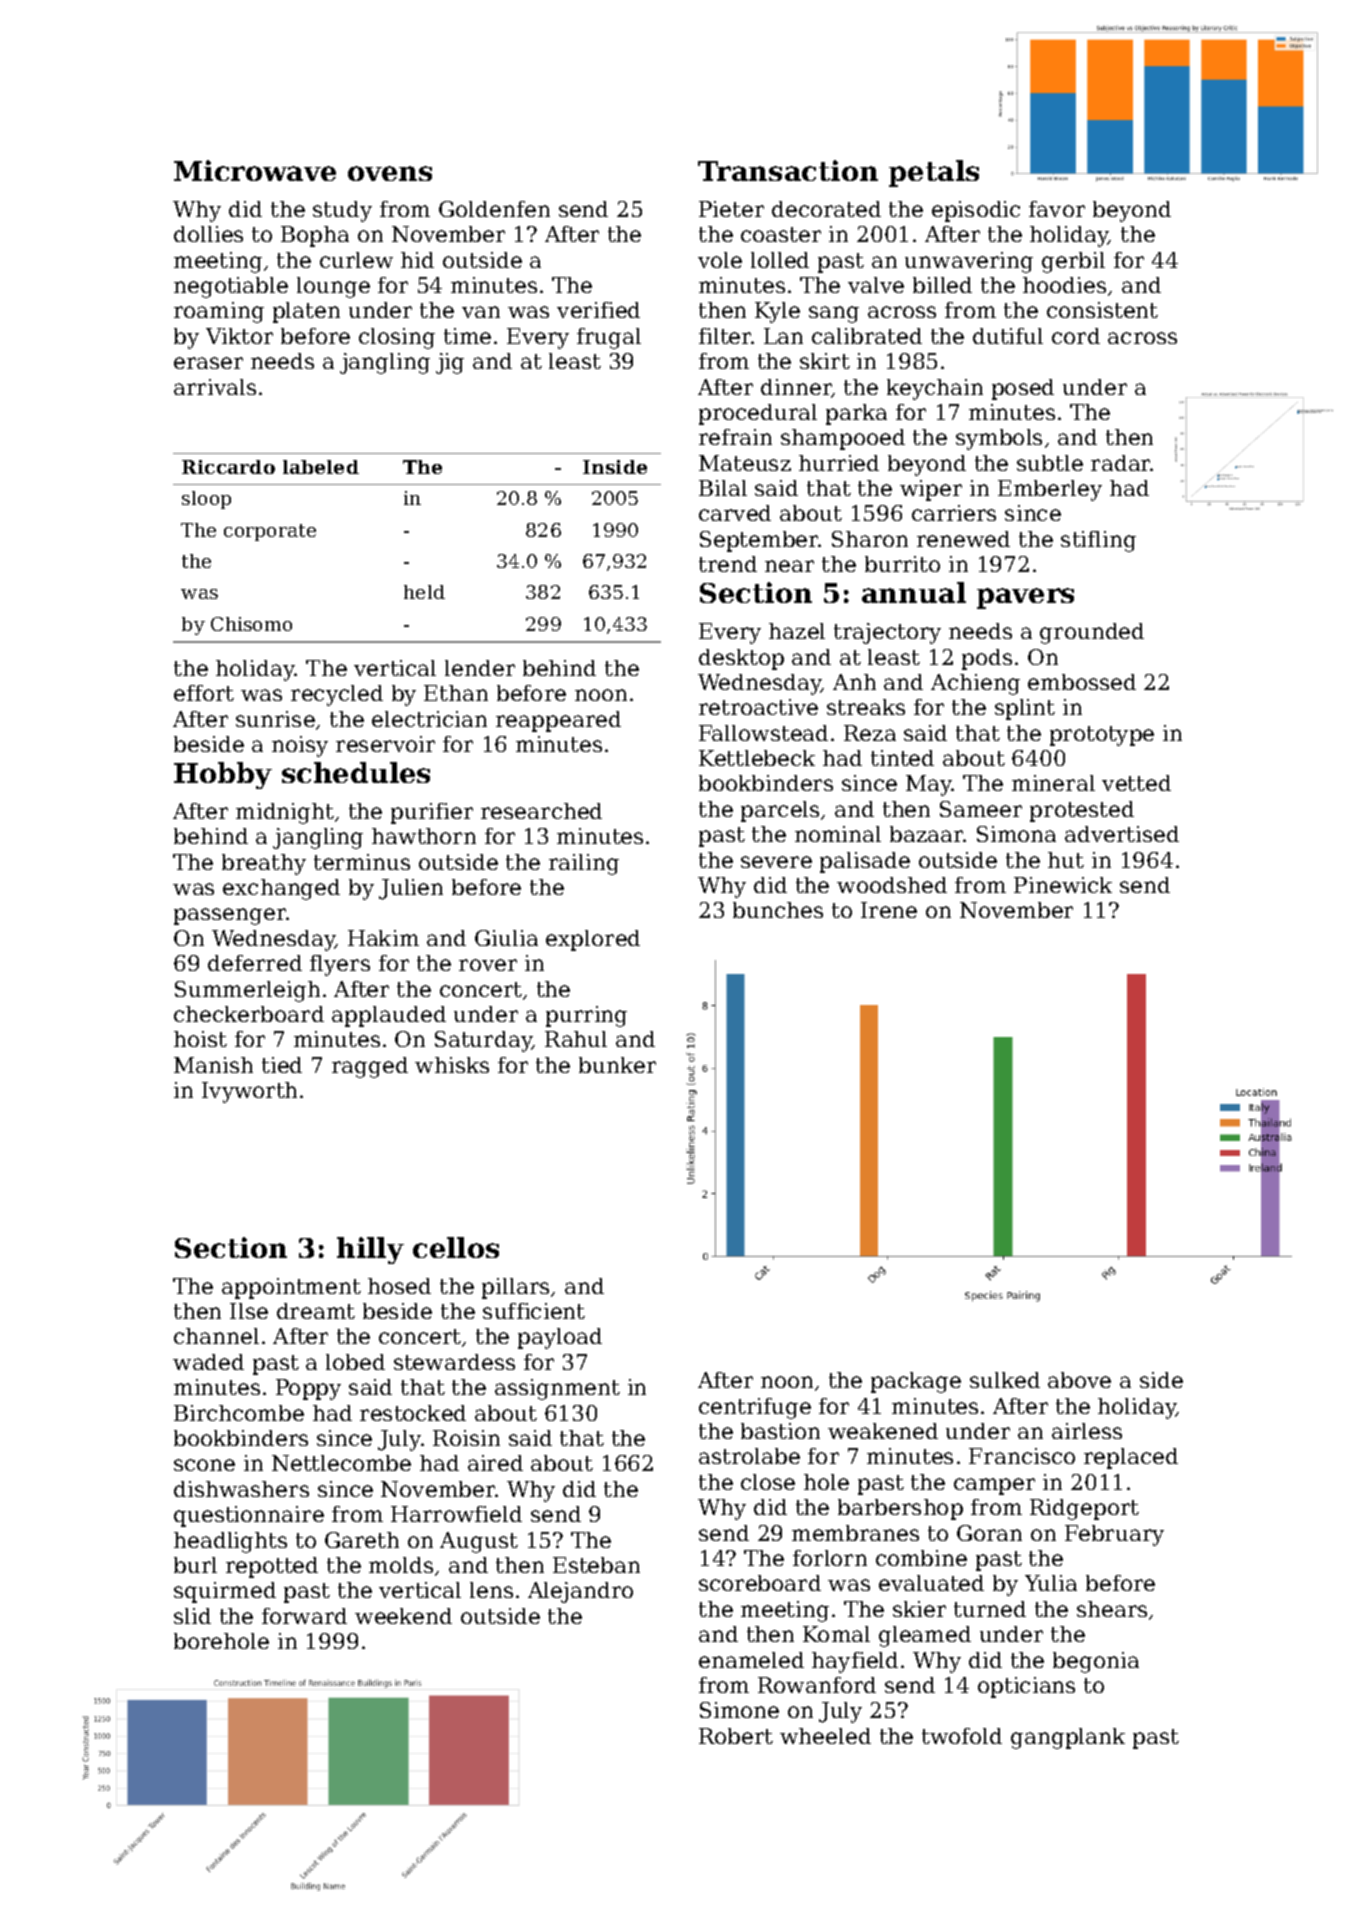 The image size is (1359, 1923). I want to click on protested, so click(1082, 811).
